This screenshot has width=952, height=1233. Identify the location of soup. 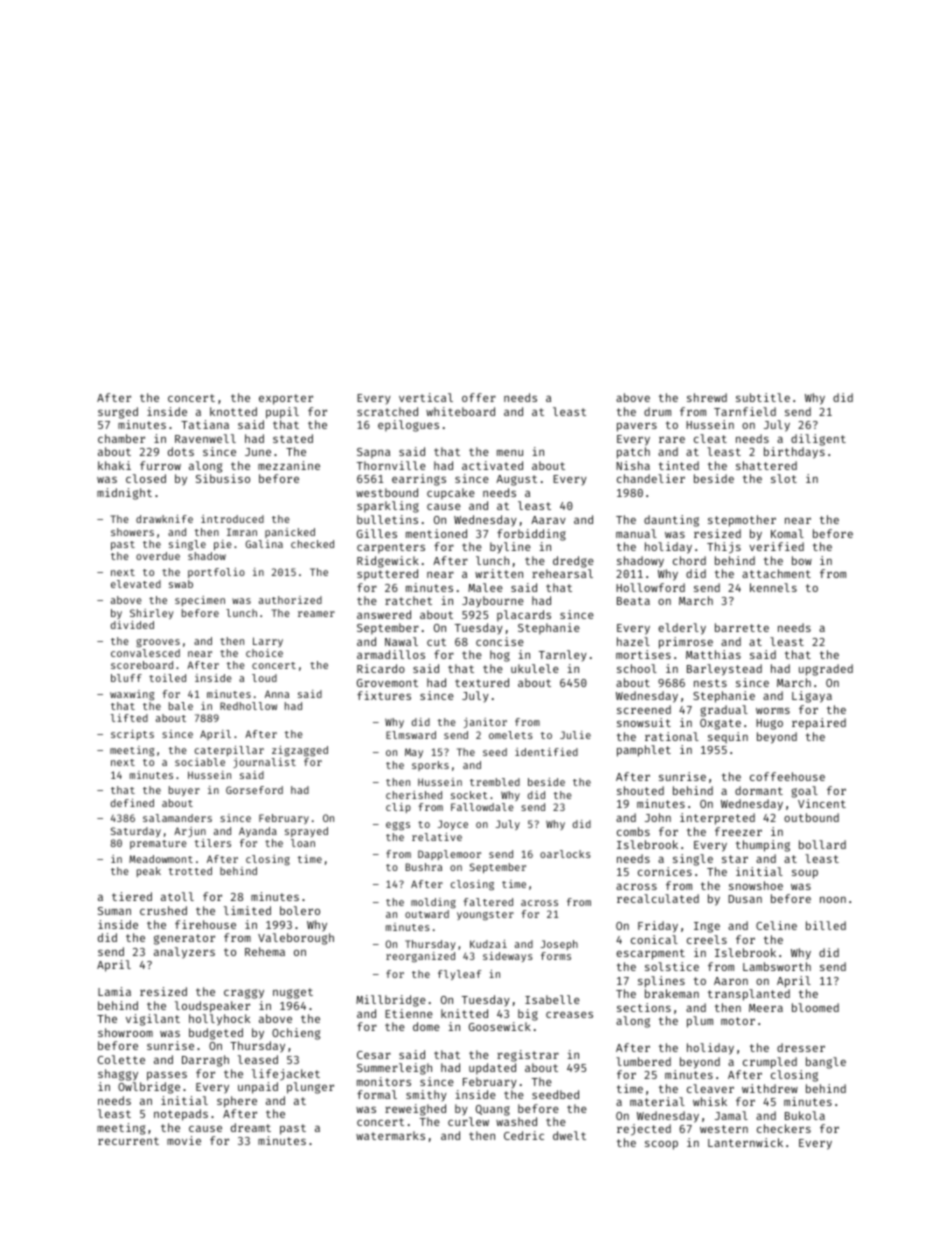
(805, 874).
